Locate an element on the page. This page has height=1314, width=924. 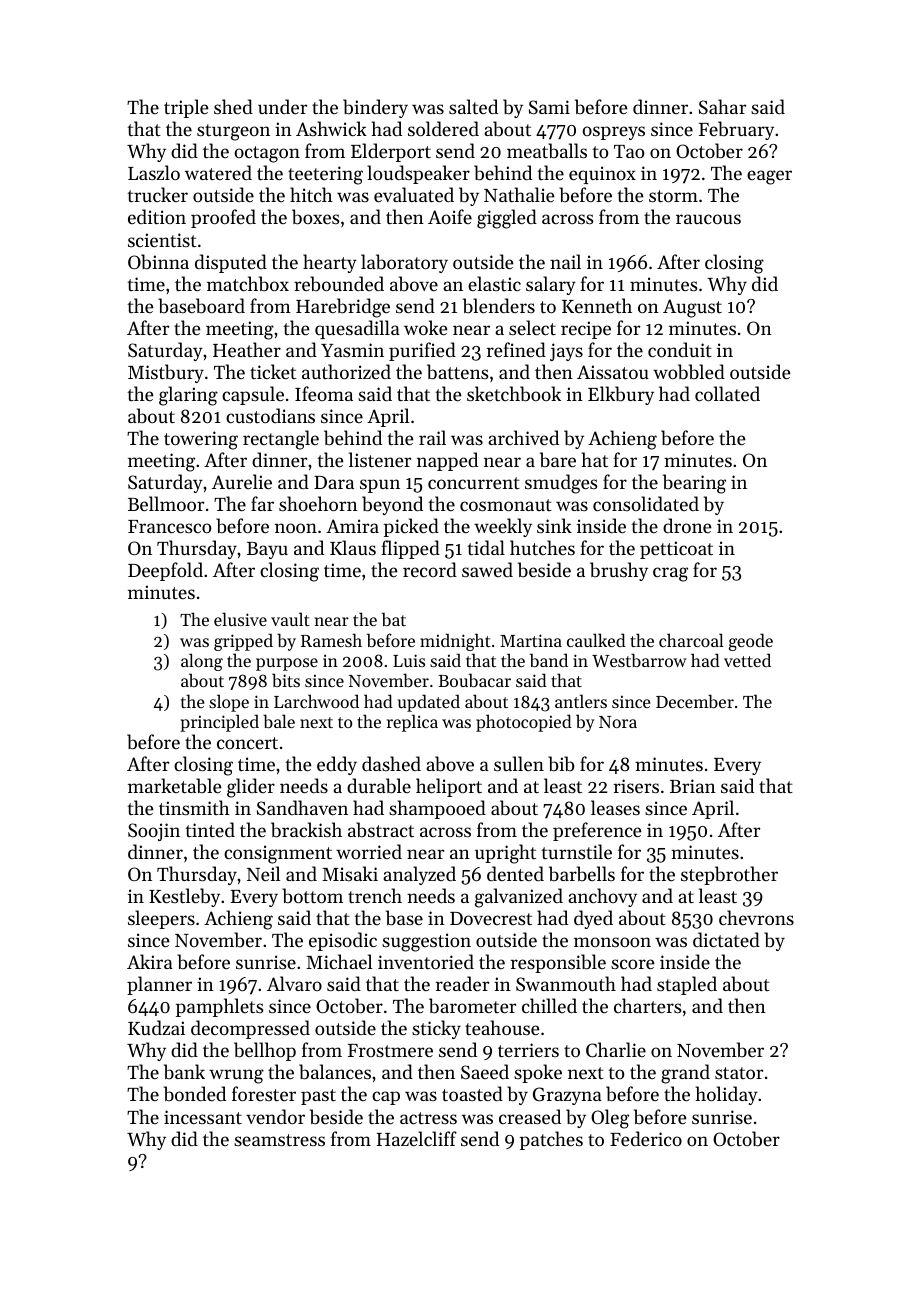
raucous is located at coordinates (708, 219).
